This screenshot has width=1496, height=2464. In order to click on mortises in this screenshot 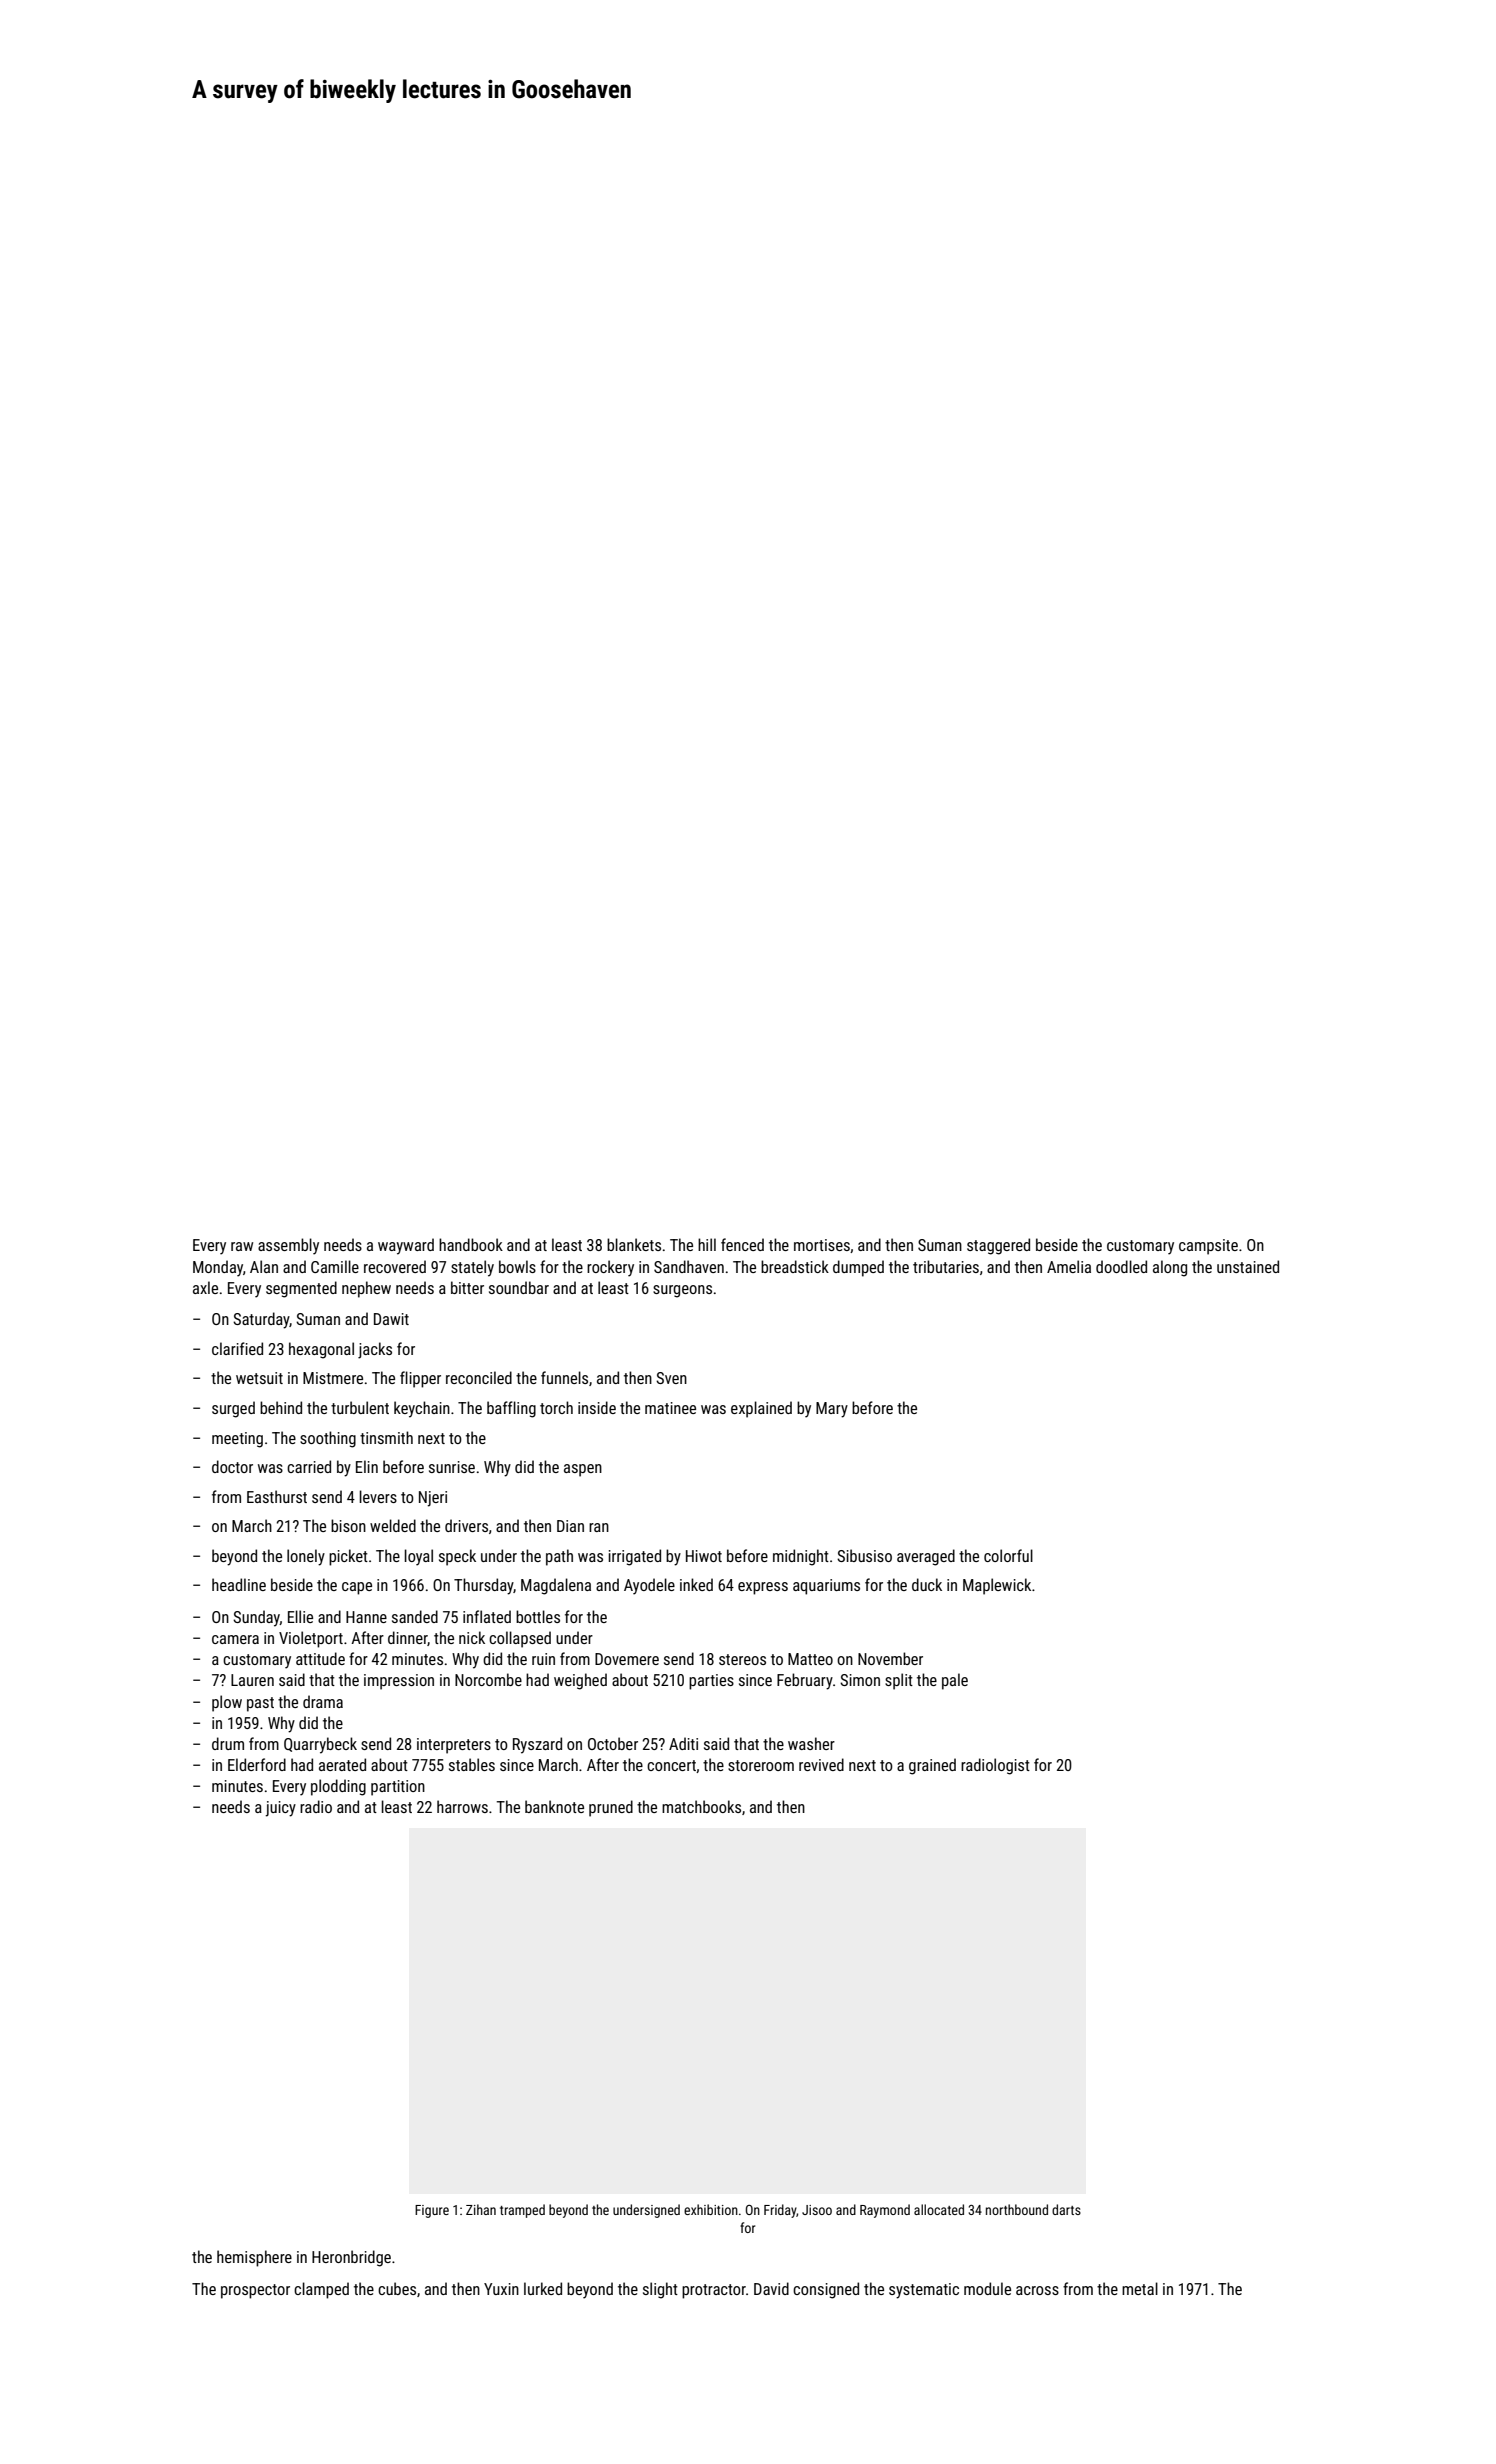, I will do `click(822, 1245)`.
